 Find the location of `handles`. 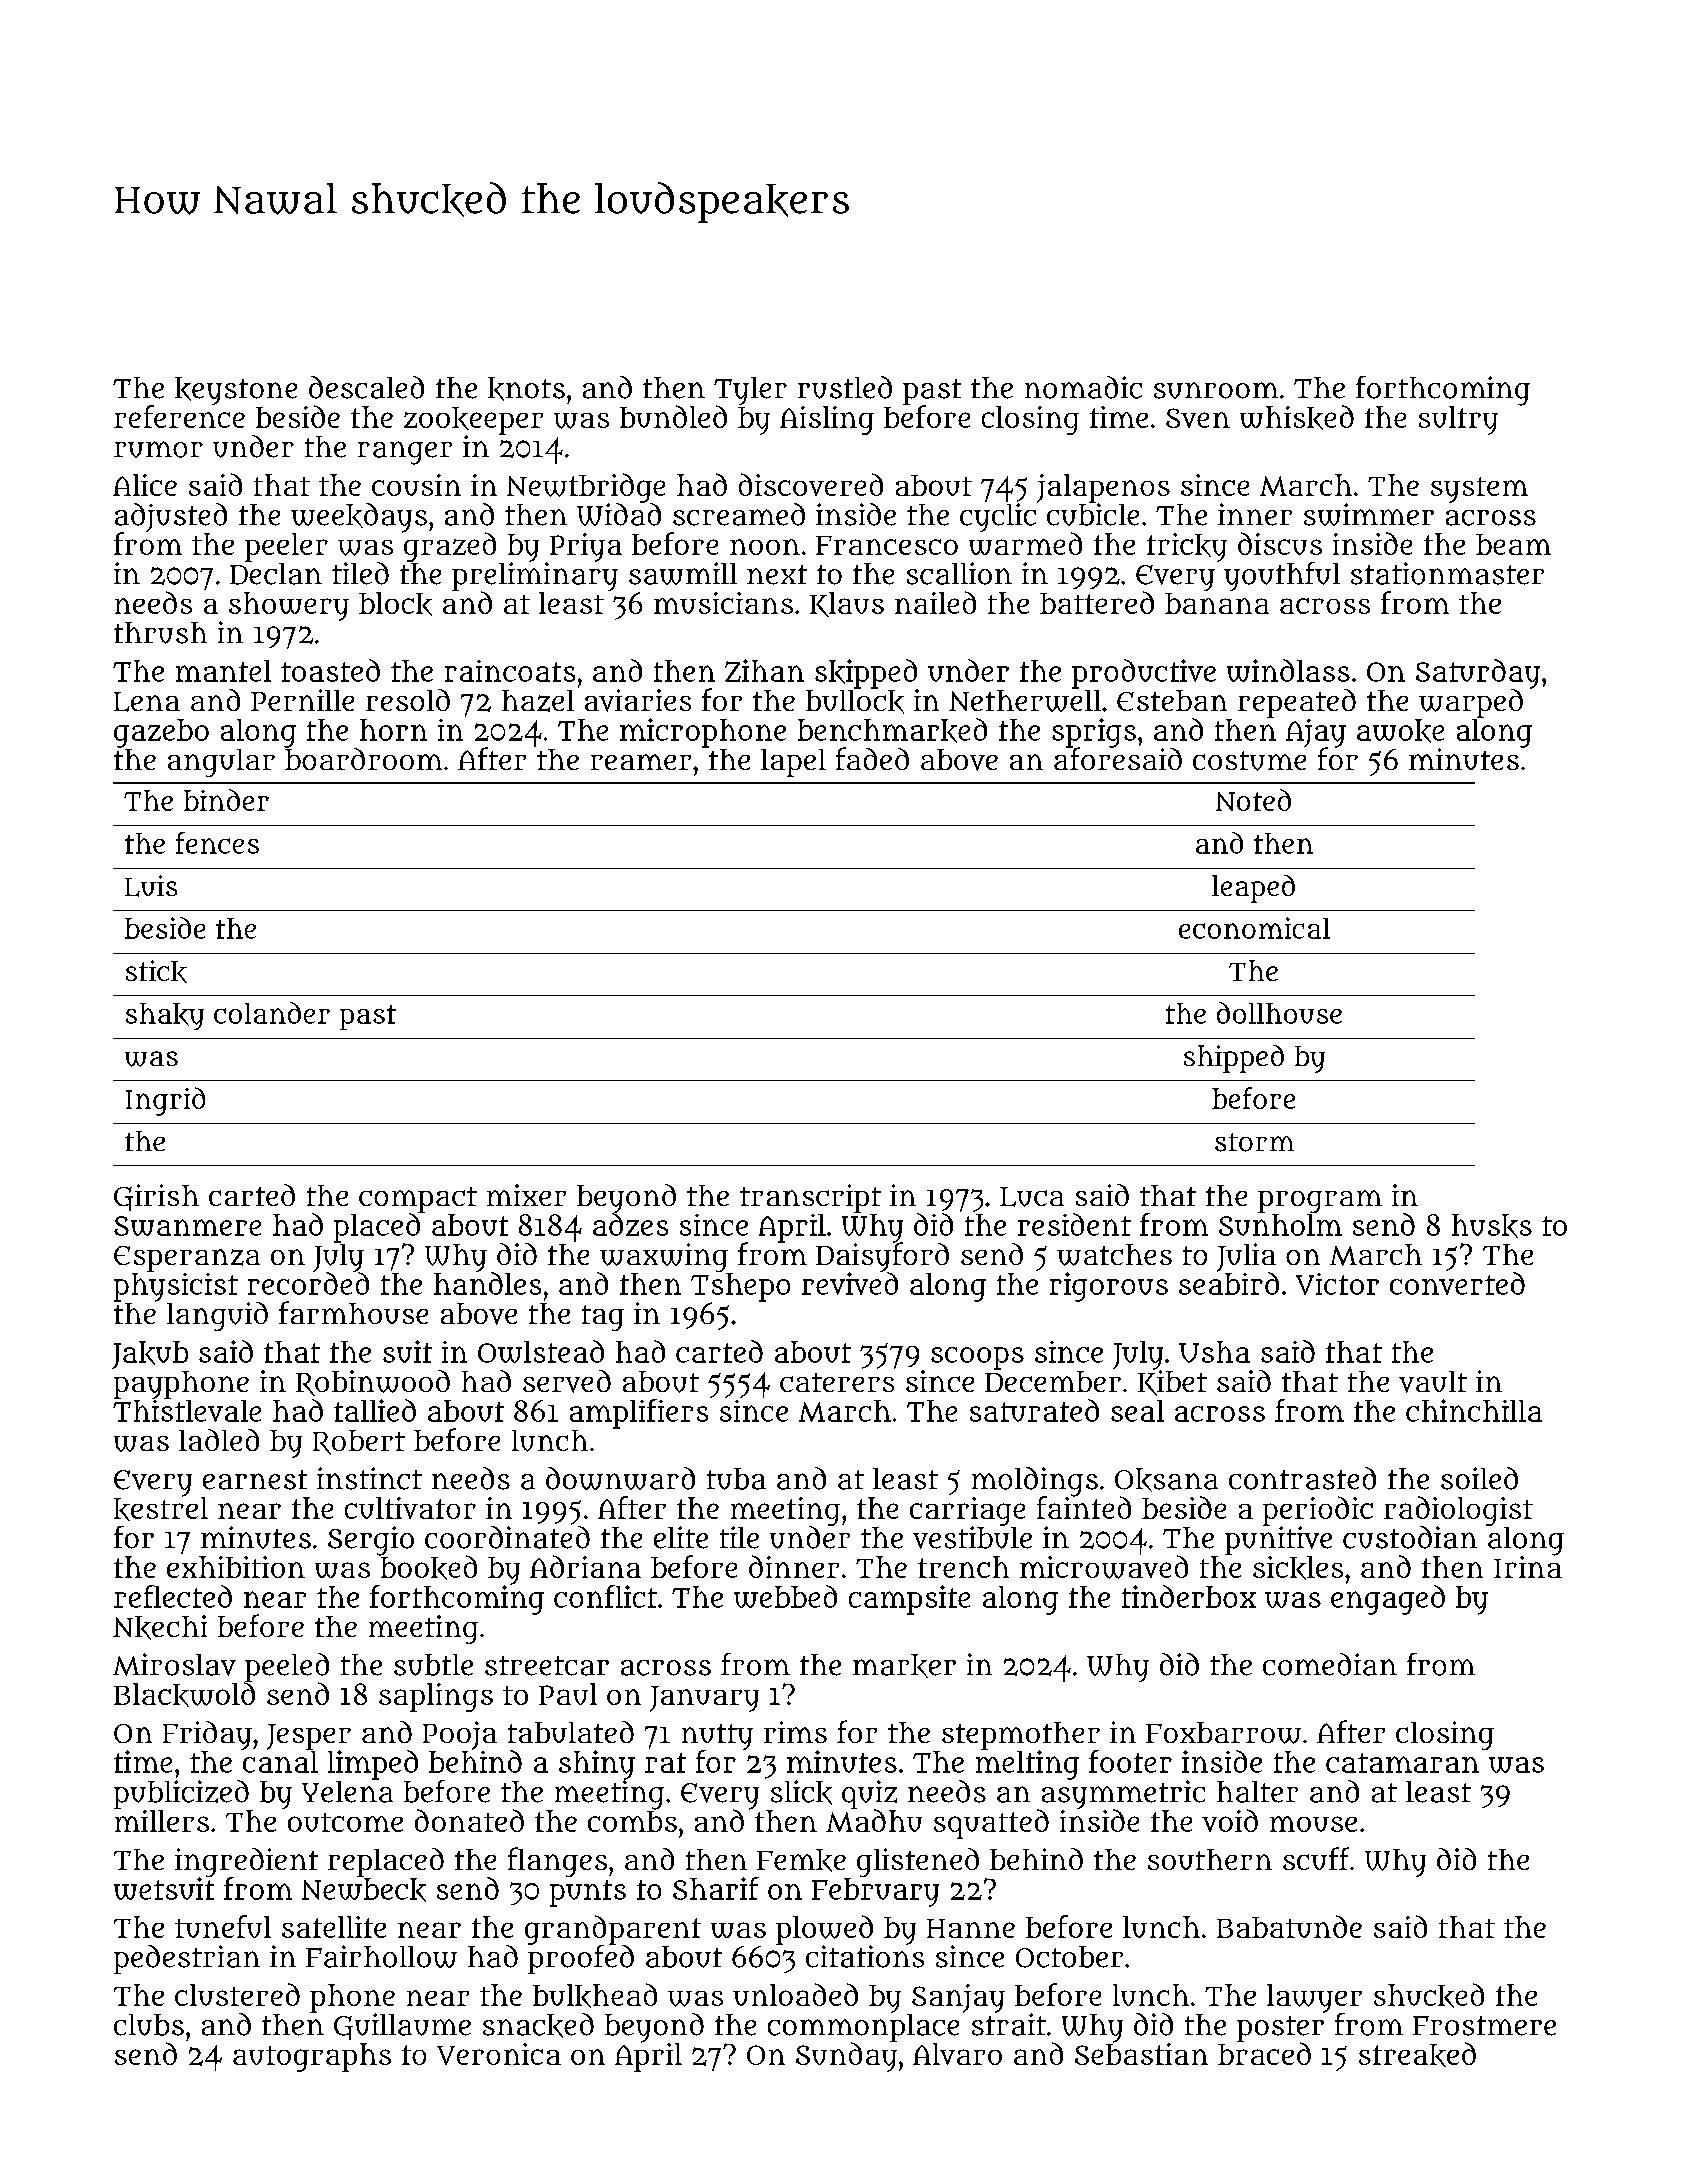

handles is located at coordinates (487, 1283).
